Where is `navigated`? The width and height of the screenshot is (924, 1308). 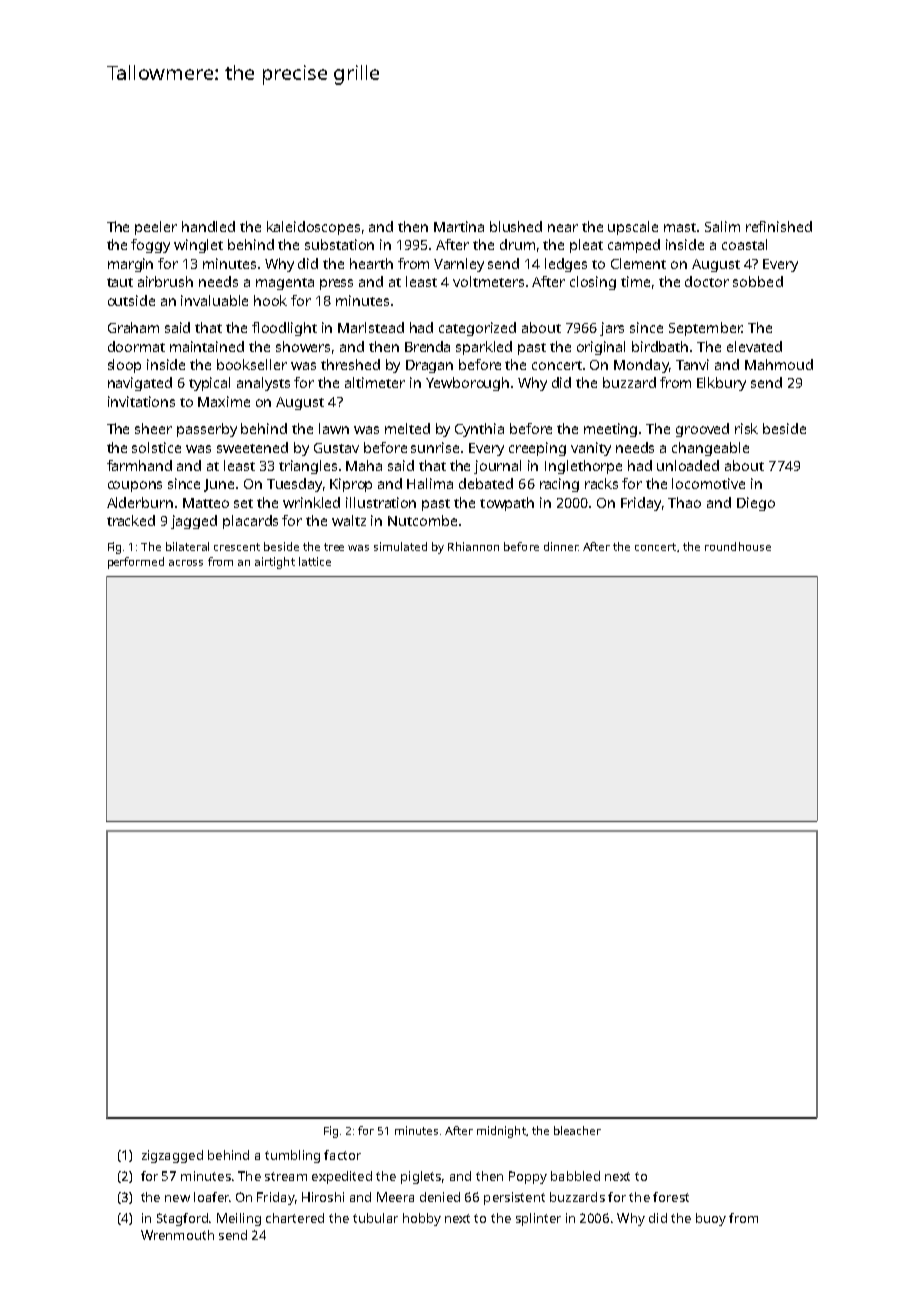
navigated is located at coordinates (140, 384).
